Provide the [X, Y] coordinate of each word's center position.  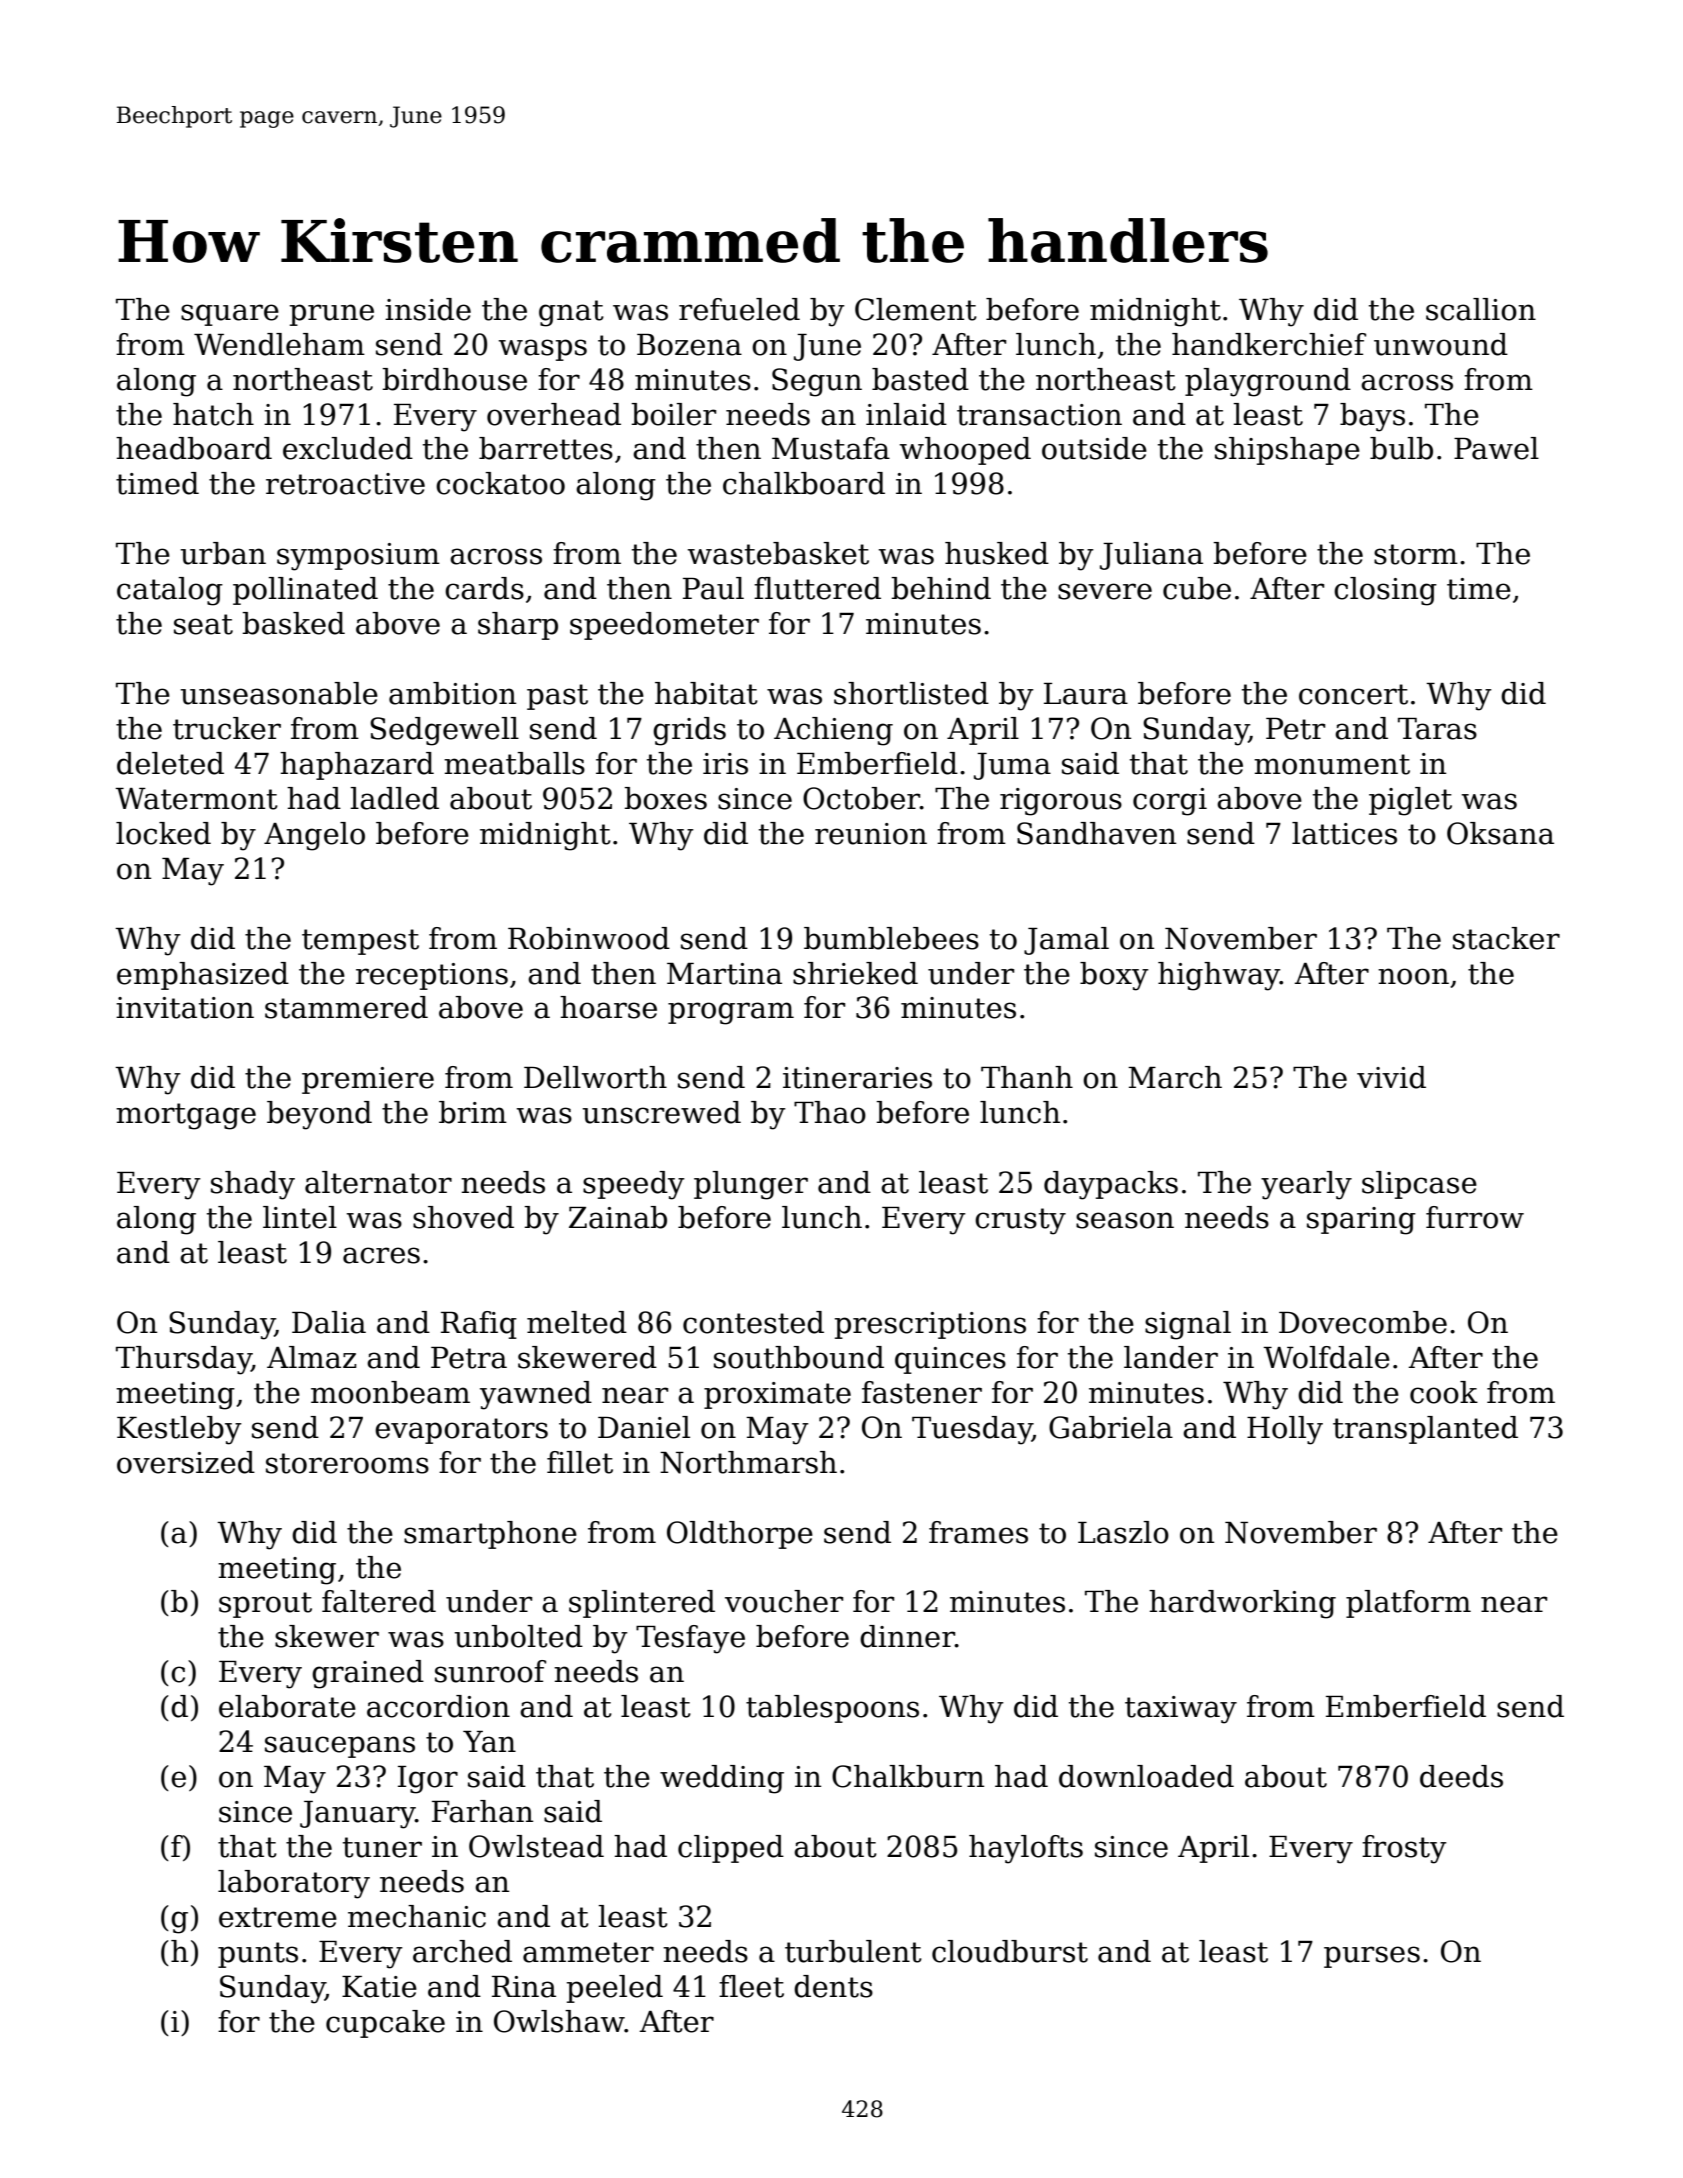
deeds [1461, 1776]
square [230, 315]
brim [473, 1112]
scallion [1481, 309]
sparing [1361, 1221]
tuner [382, 1847]
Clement [916, 309]
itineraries [857, 1078]
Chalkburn [908, 1776]
